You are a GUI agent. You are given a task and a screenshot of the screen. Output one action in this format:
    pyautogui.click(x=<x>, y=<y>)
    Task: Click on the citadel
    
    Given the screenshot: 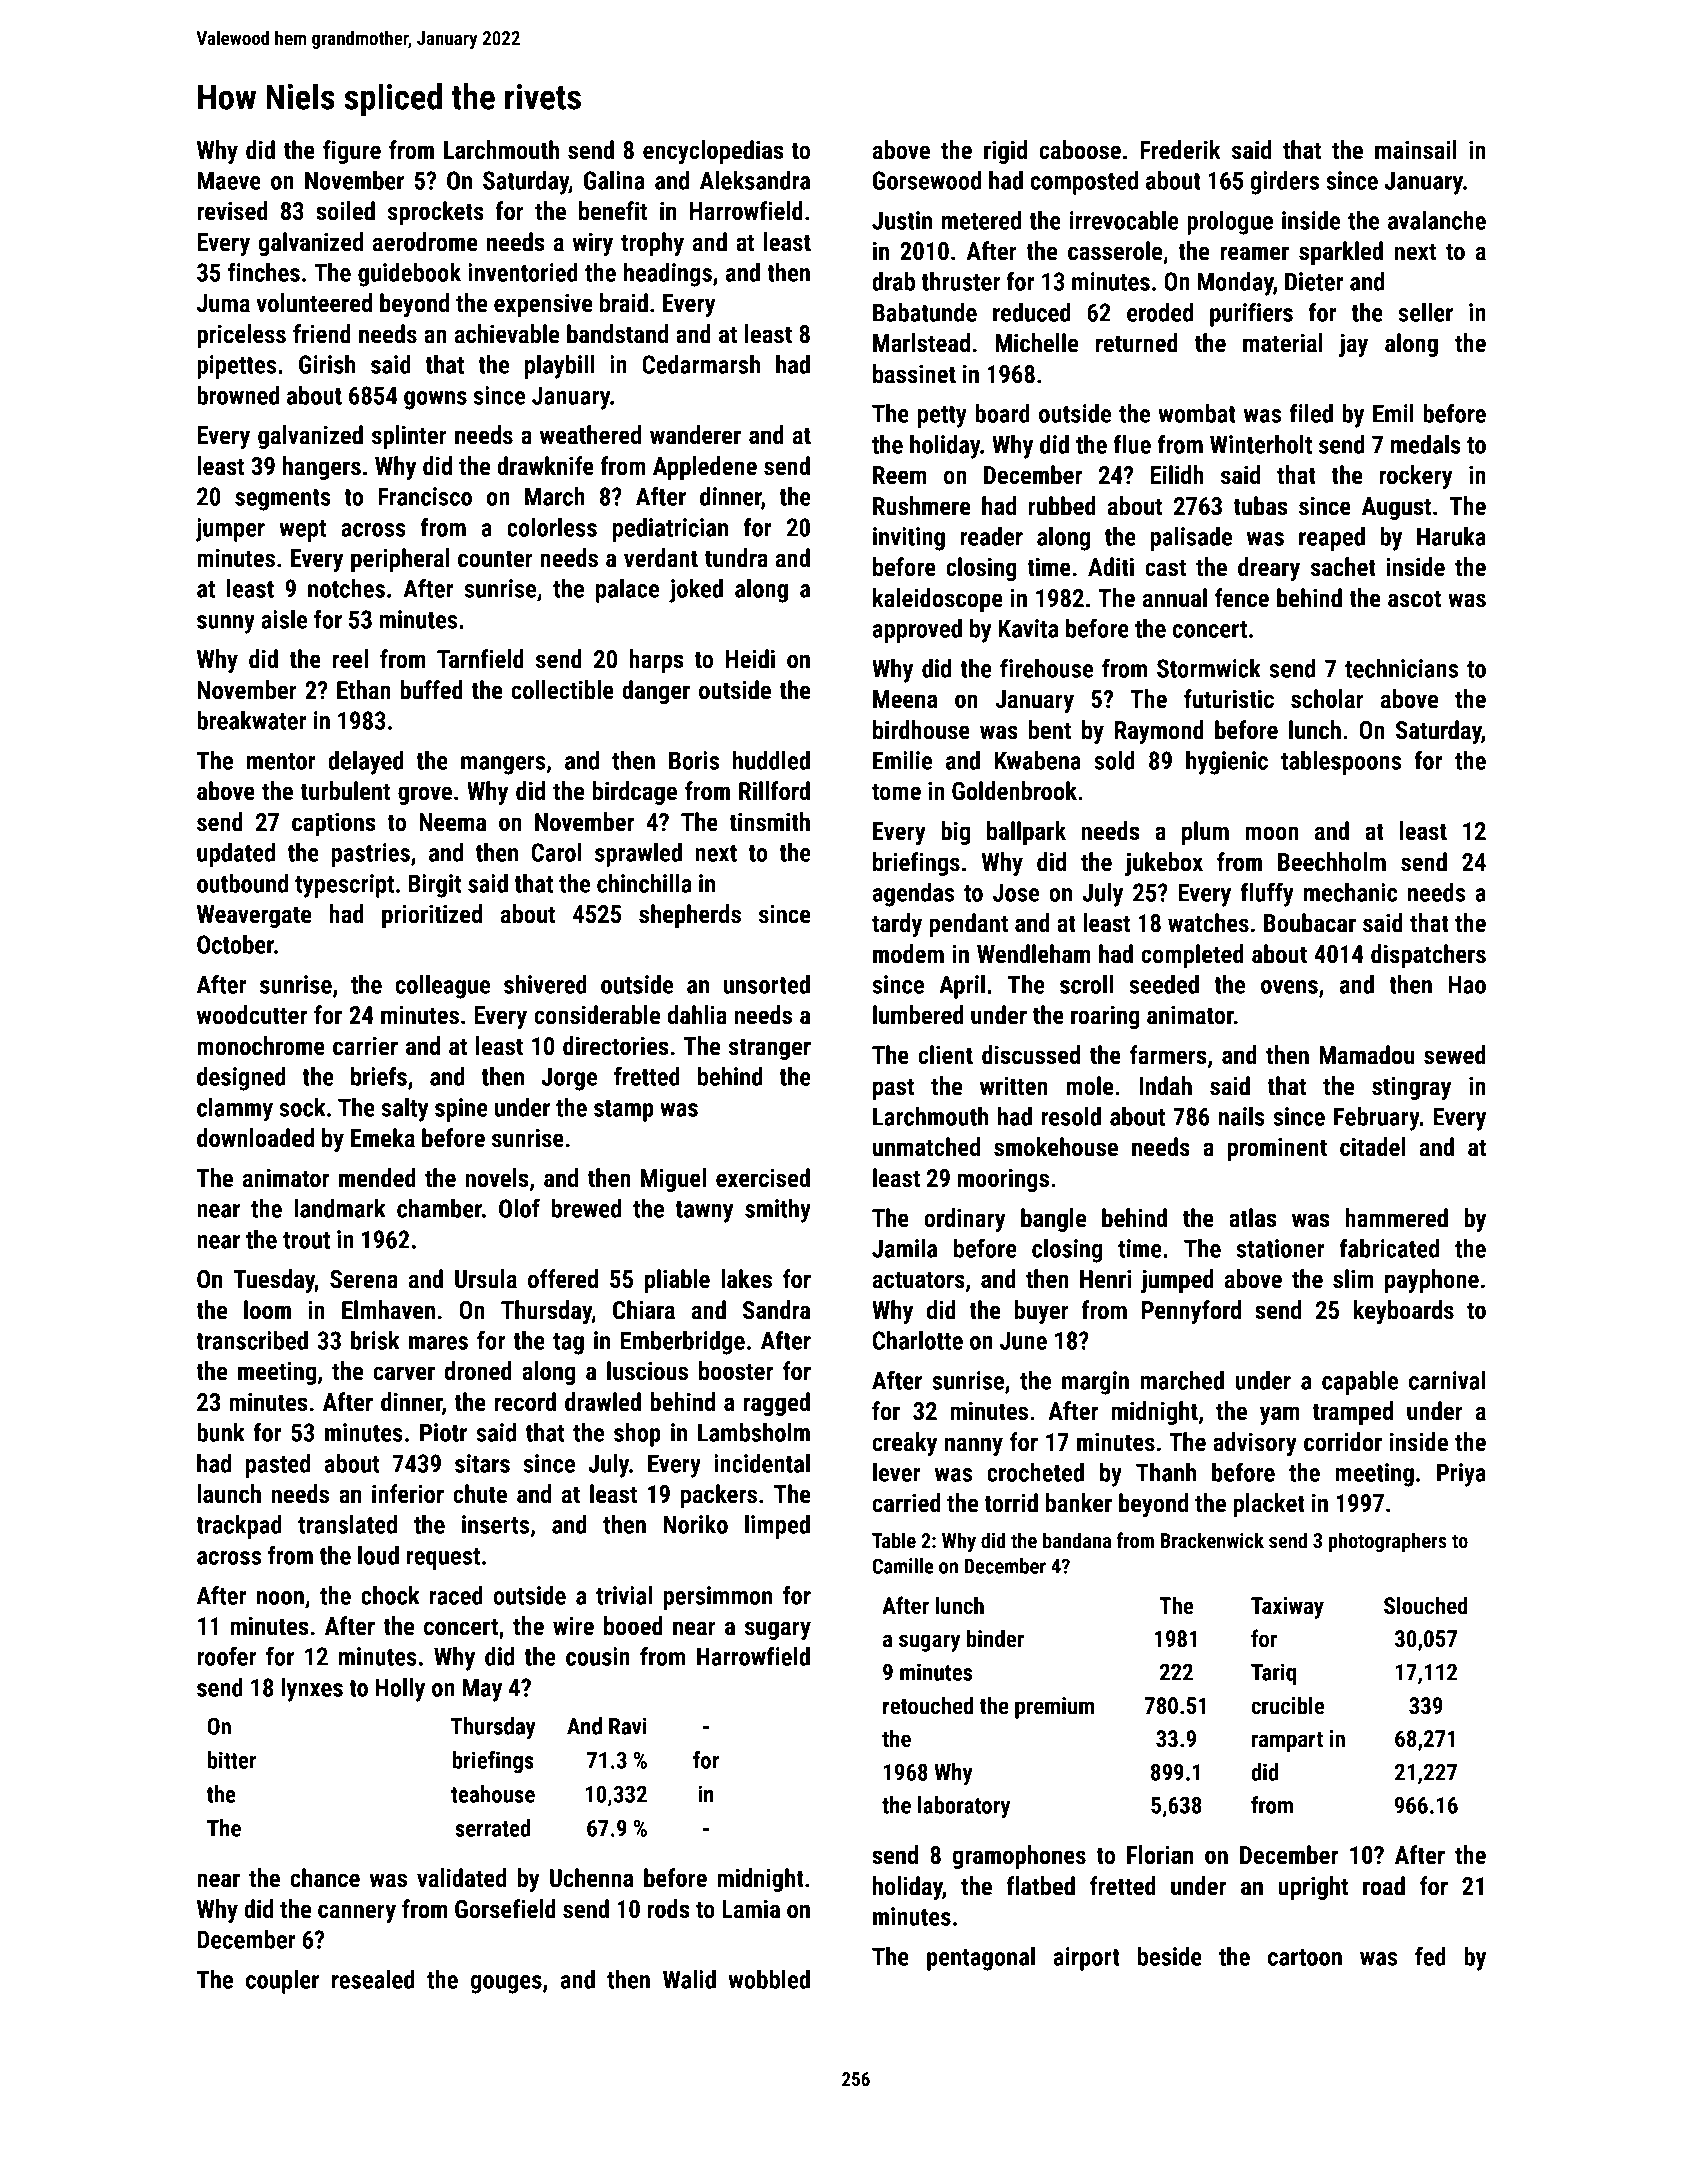 What is the action you would take?
    pyautogui.click(x=1372, y=1147)
